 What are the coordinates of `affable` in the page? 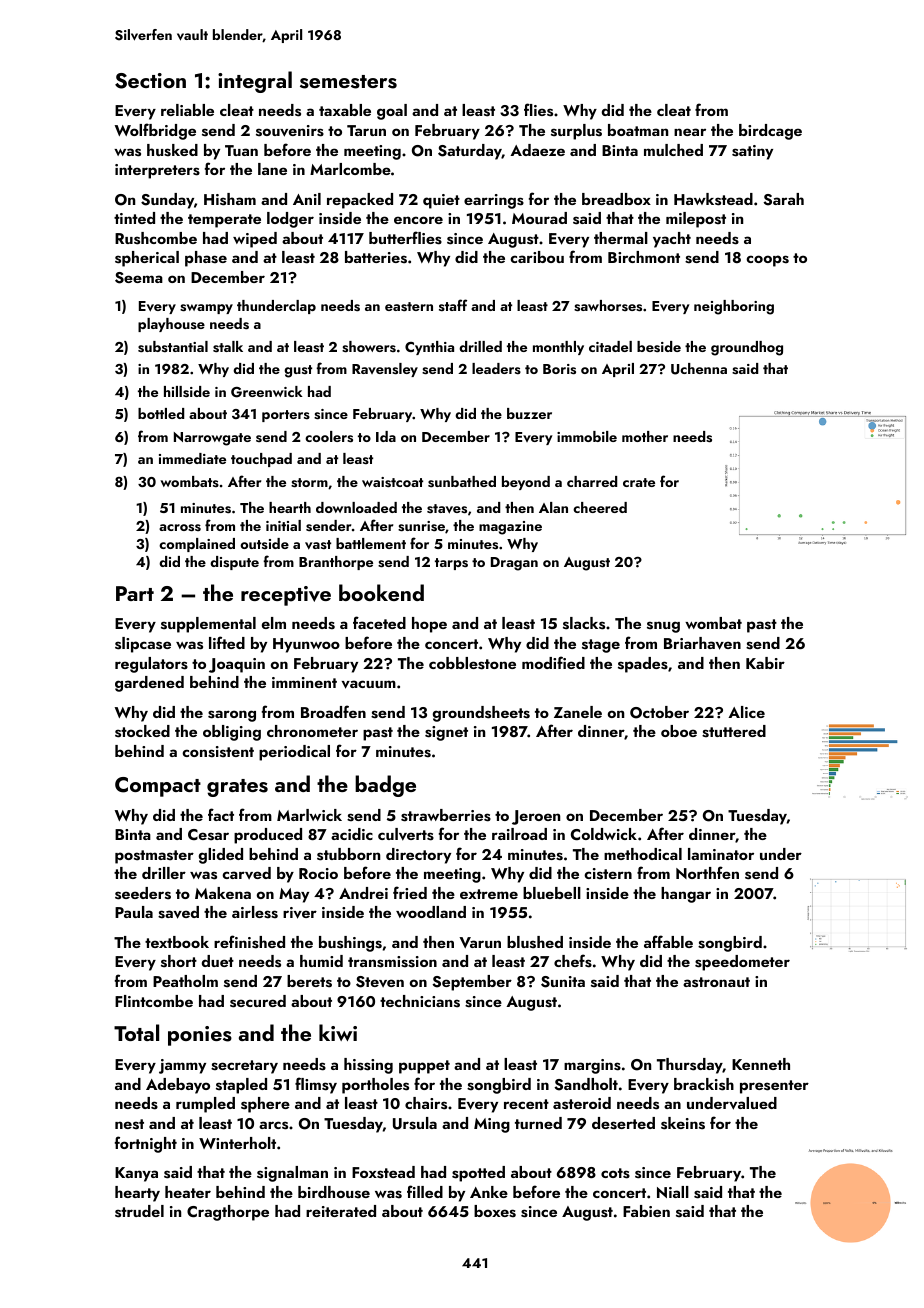 It's located at (668, 941).
